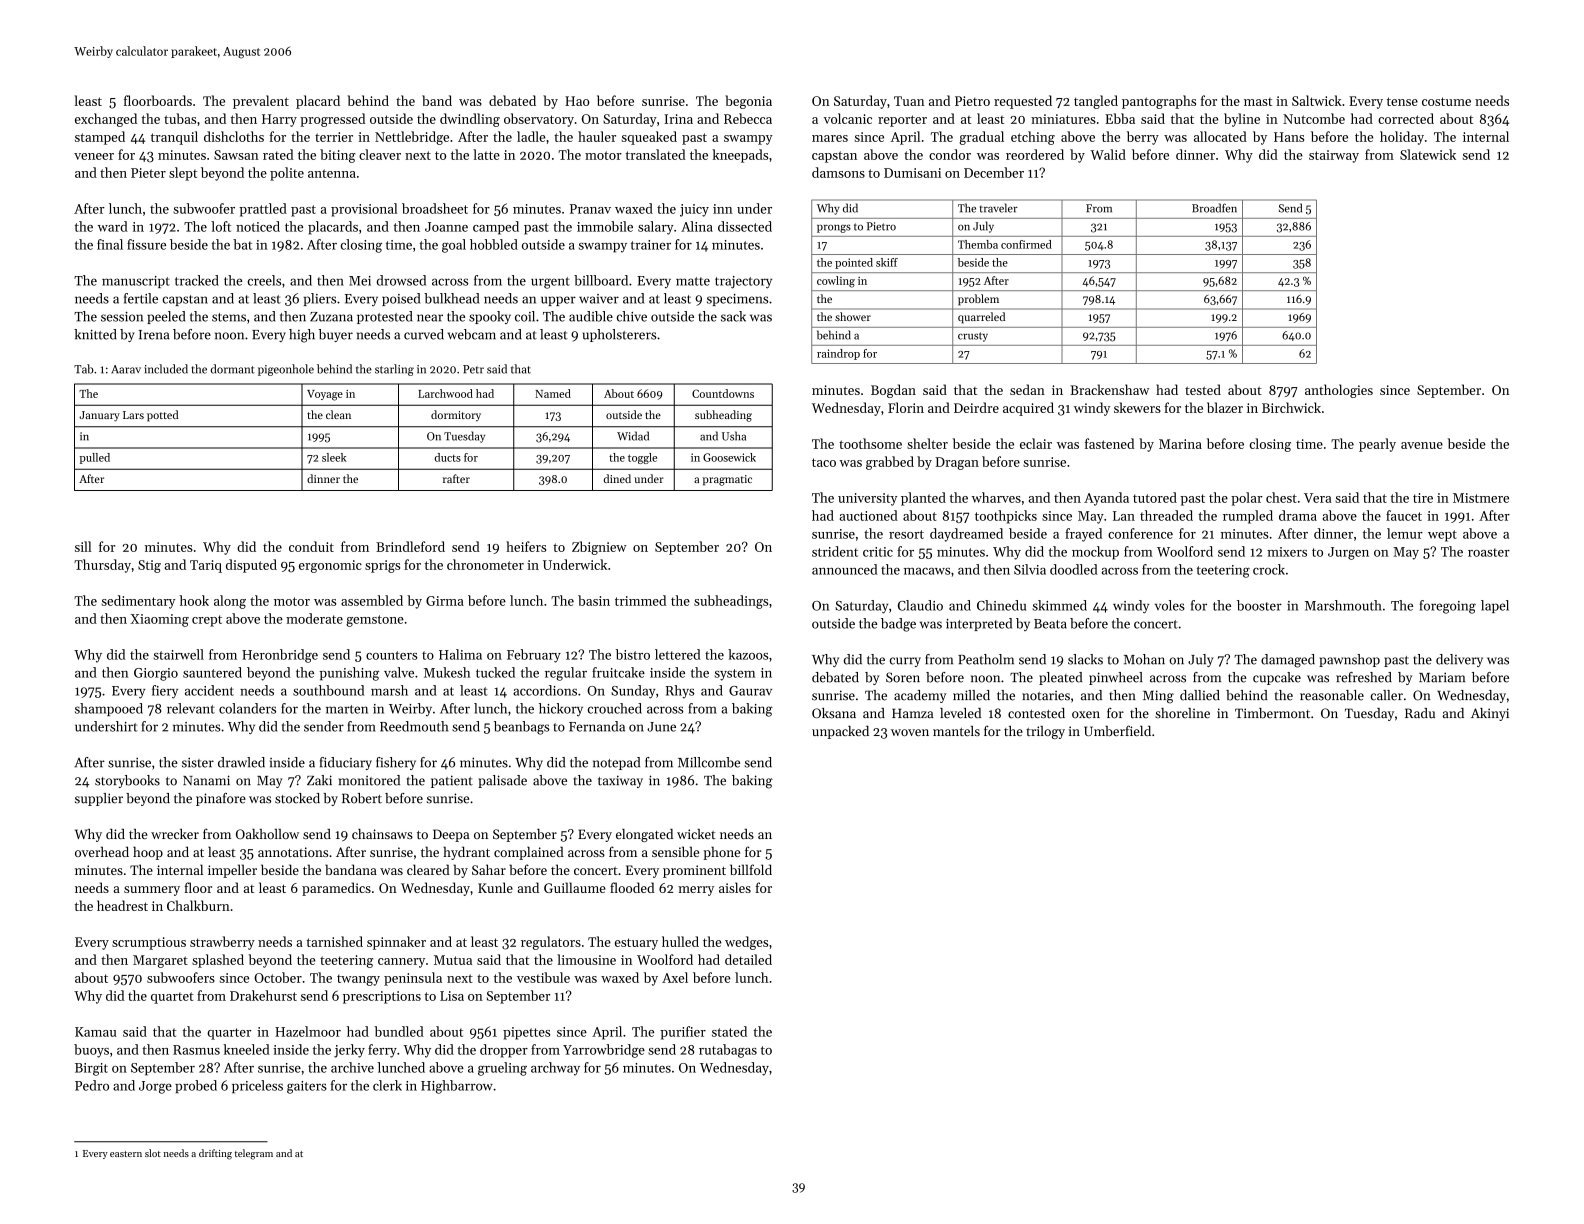  I want to click on rutabagas, so click(728, 1051).
